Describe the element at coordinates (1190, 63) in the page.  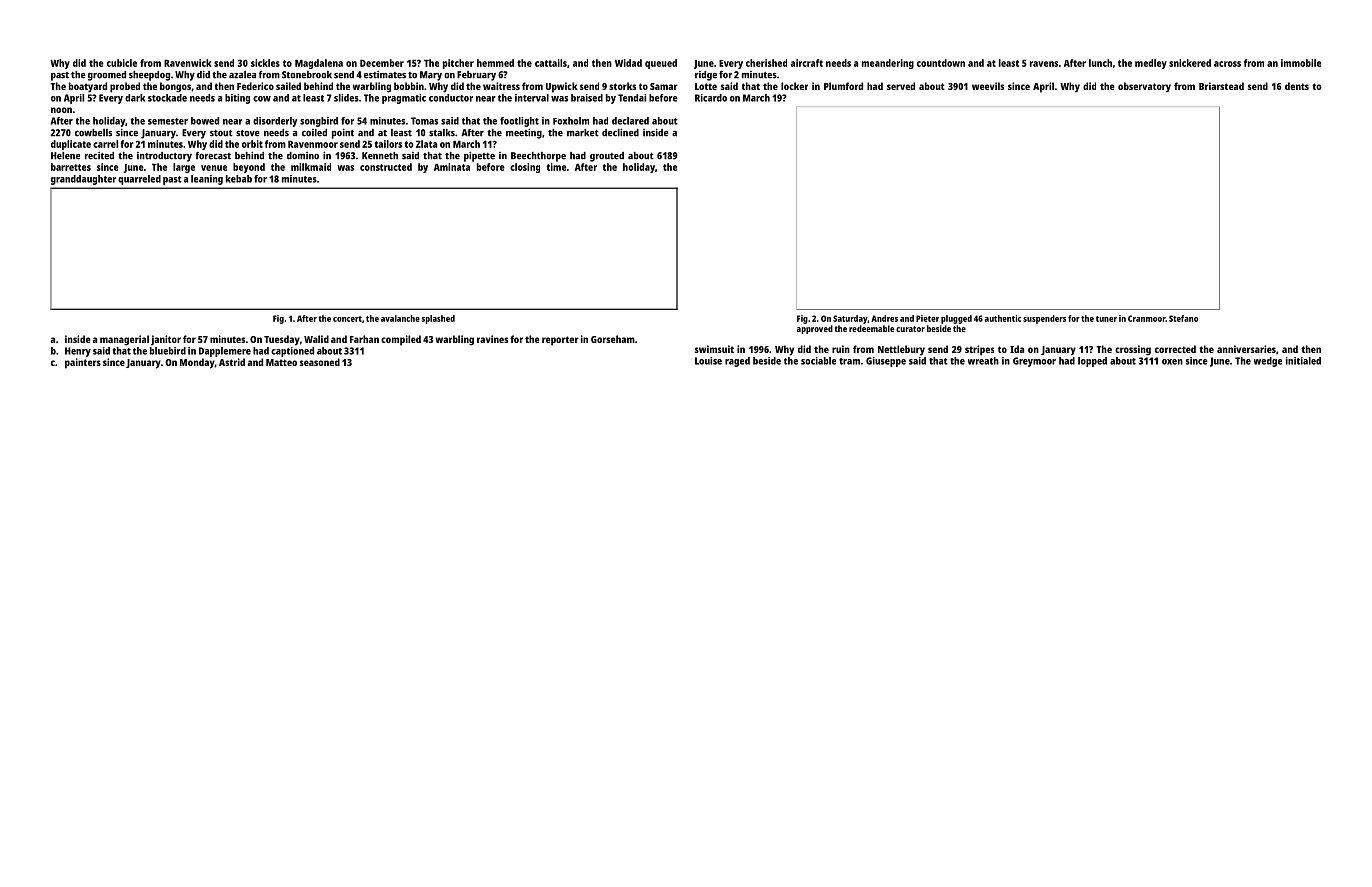
I see `snickered` at that location.
